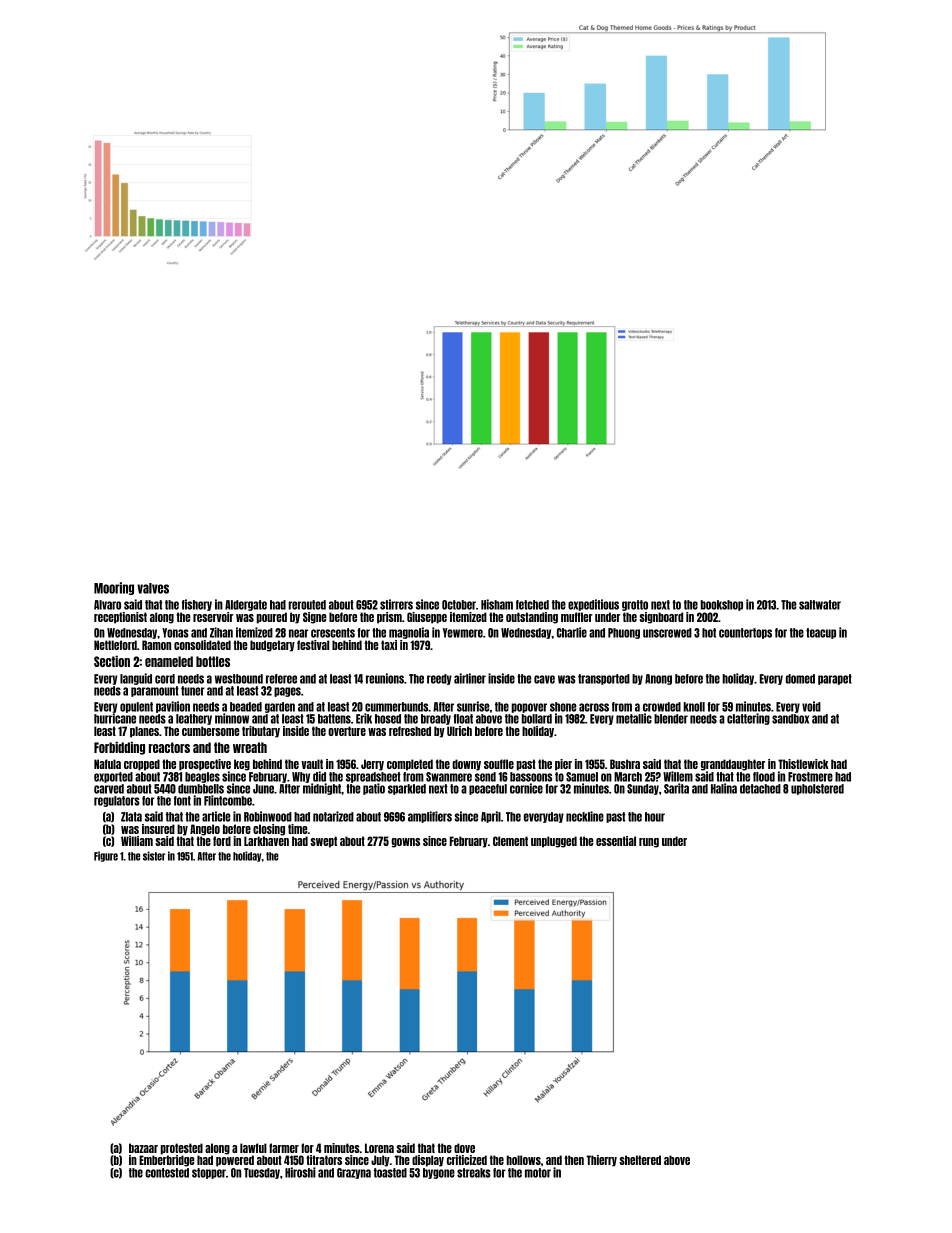 This screenshot has height=1233, width=952. Describe the element at coordinates (640, 1160) in the screenshot. I see `sheltered` at that location.
